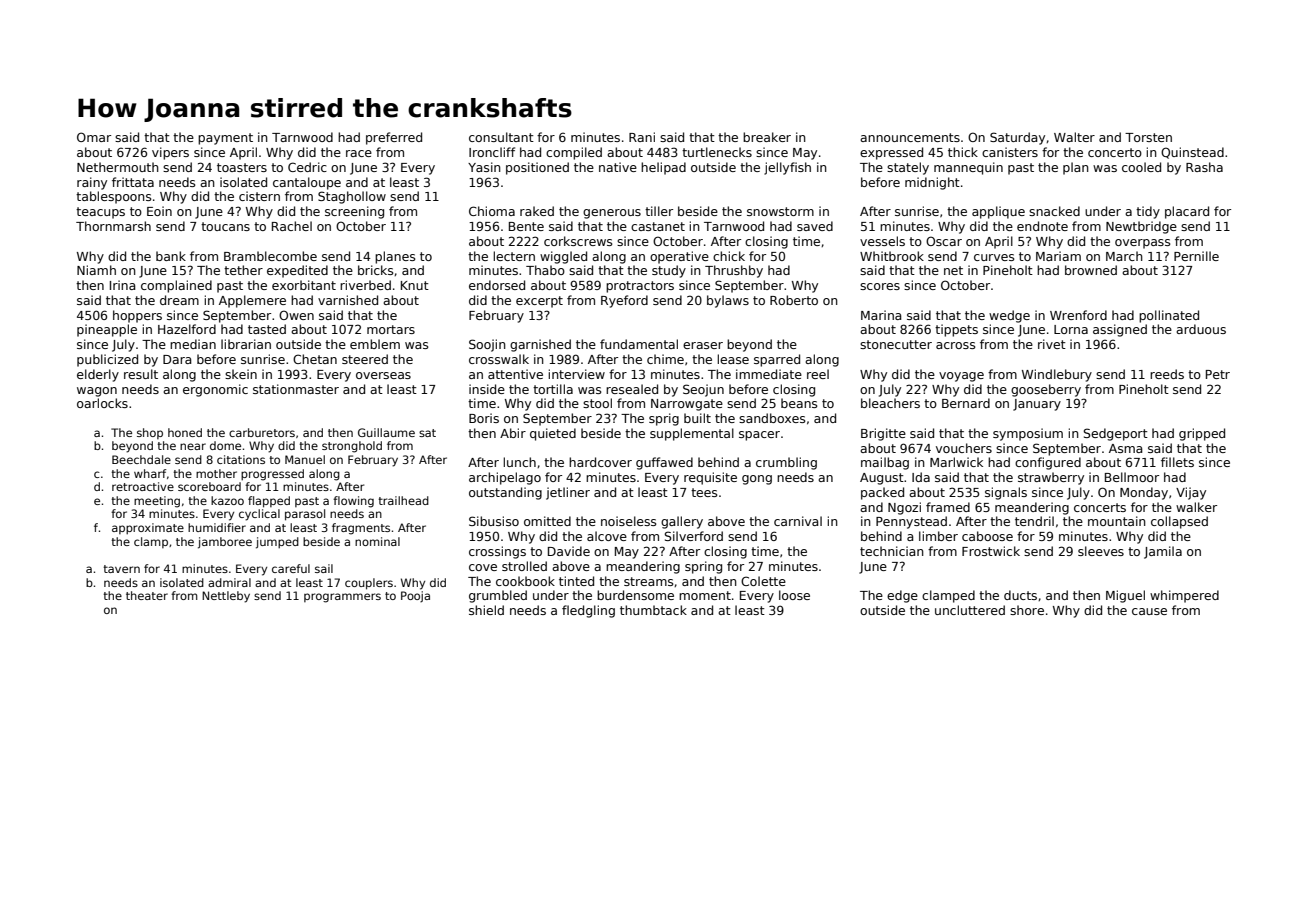 This document has height=924, width=1308. What do you see at coordinates (798, 521) in the document?
I see `carnival` at bounding box center [798, 521].
